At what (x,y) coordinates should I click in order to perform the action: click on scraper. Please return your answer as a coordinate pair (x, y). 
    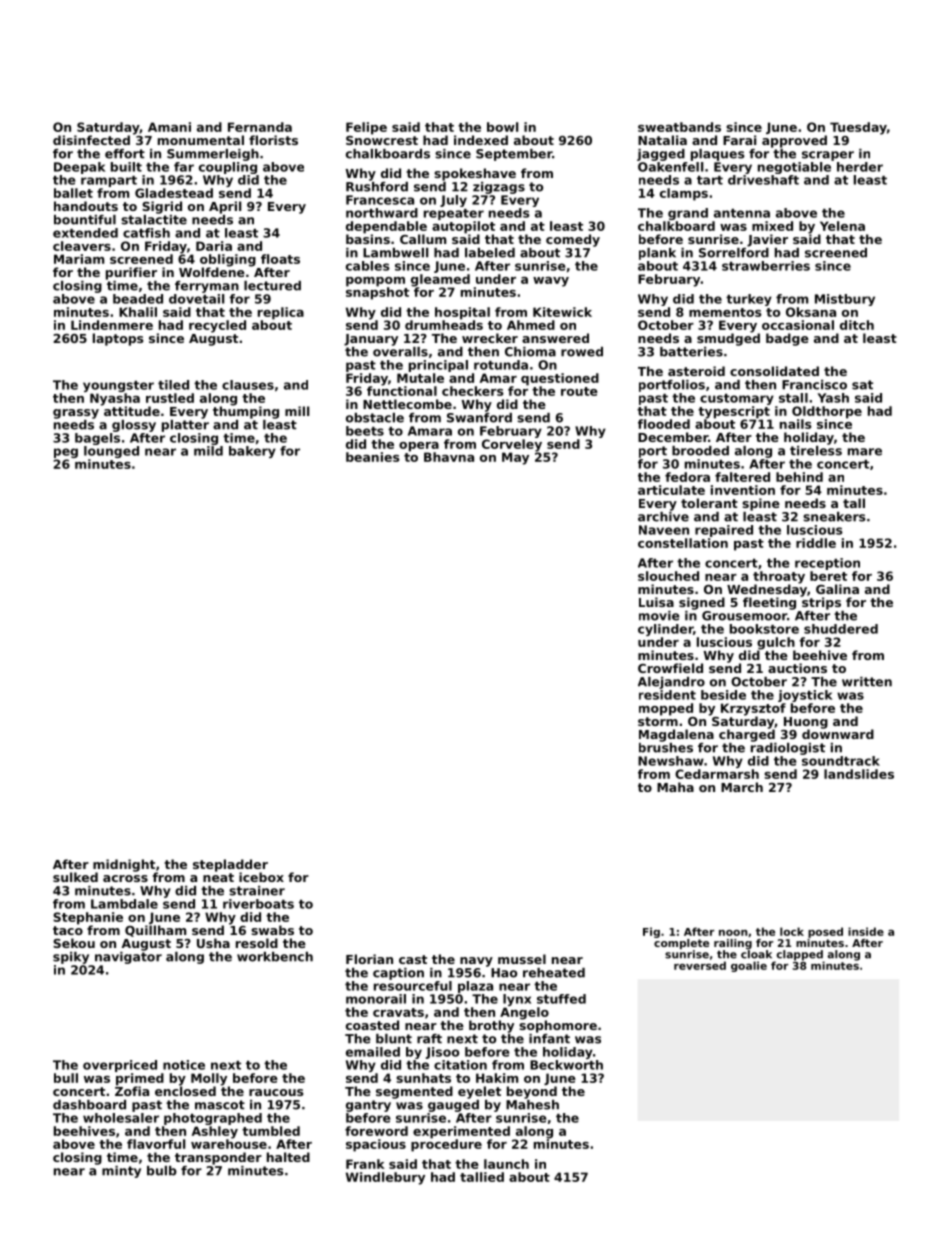
    Looking at the image, I should click on (828, 156).
